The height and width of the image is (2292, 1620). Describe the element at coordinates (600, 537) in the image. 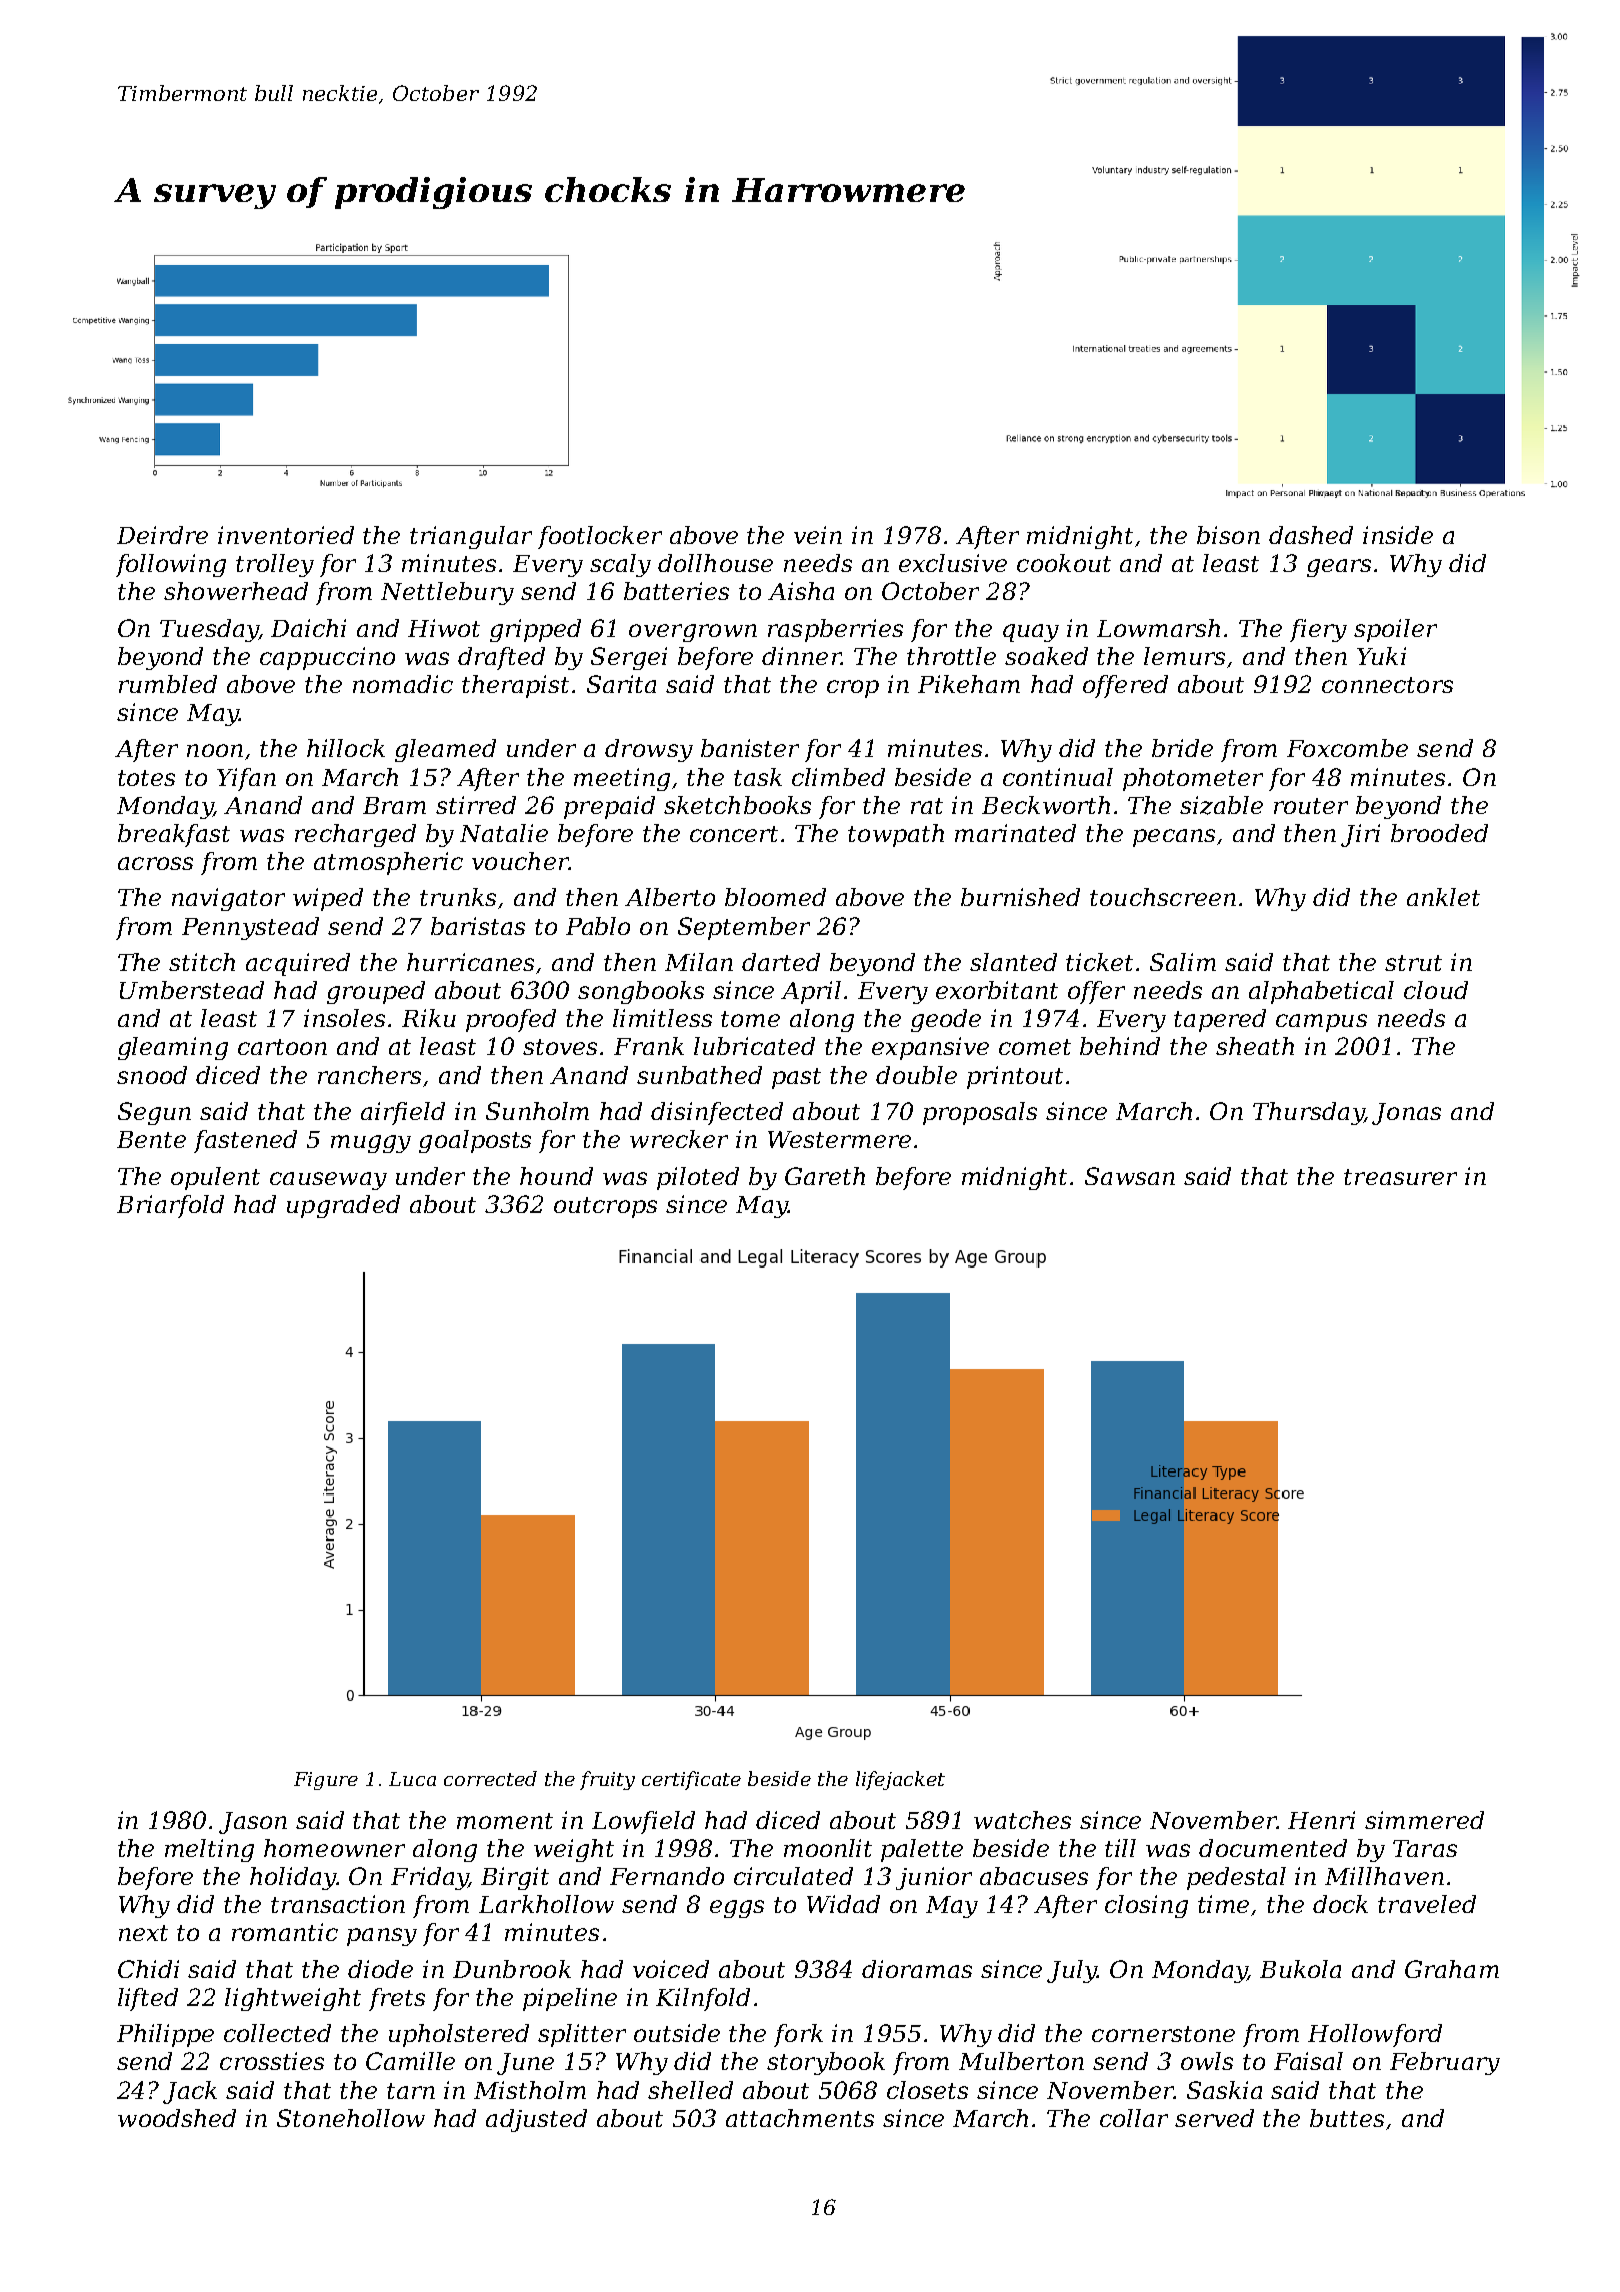

I see `footlocker` at that location.
